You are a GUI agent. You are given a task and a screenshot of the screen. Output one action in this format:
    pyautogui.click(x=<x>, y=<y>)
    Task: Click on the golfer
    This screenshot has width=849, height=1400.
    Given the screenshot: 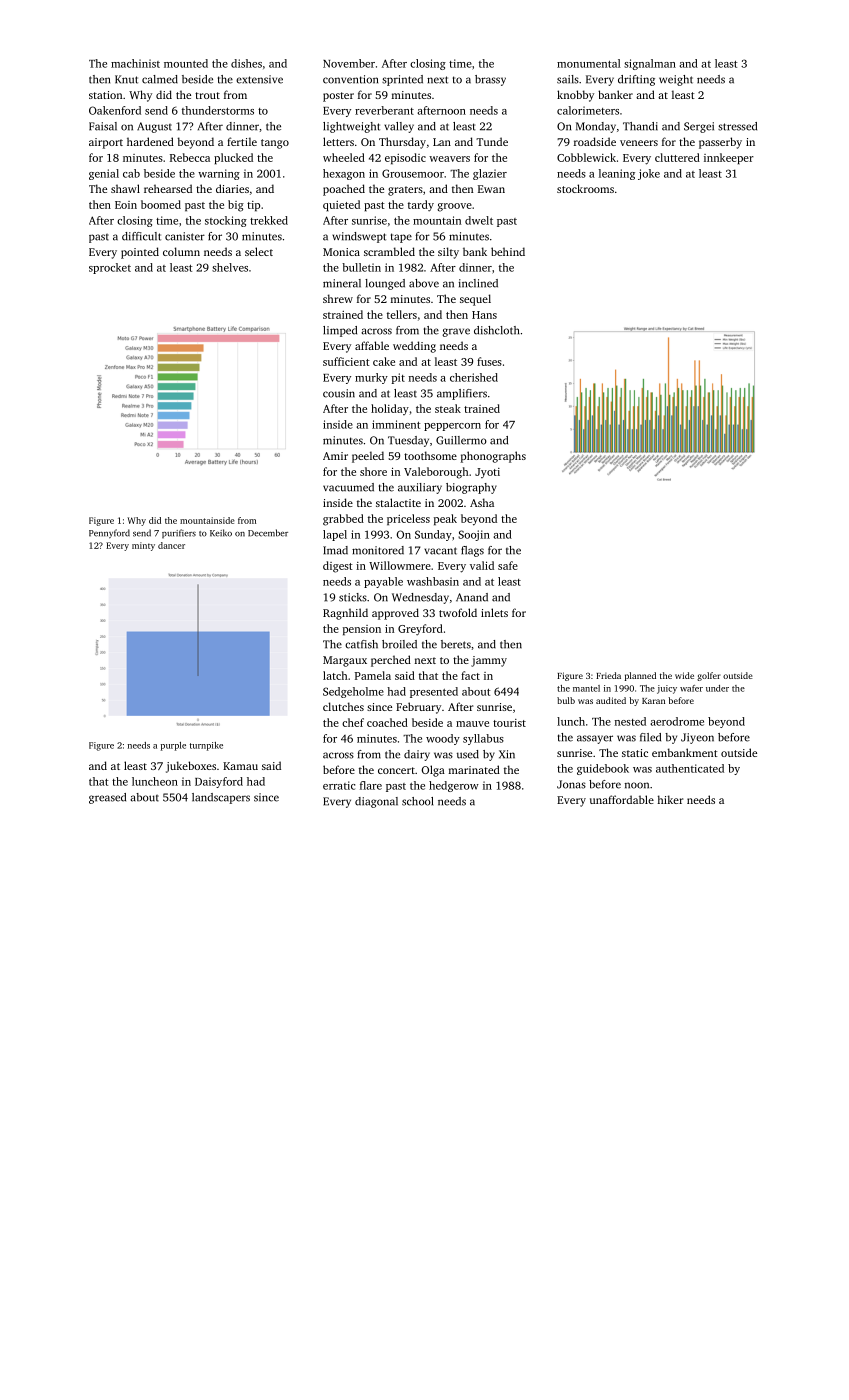 What is the action you would take?
    pyautogui.click(x=708, y=676)
